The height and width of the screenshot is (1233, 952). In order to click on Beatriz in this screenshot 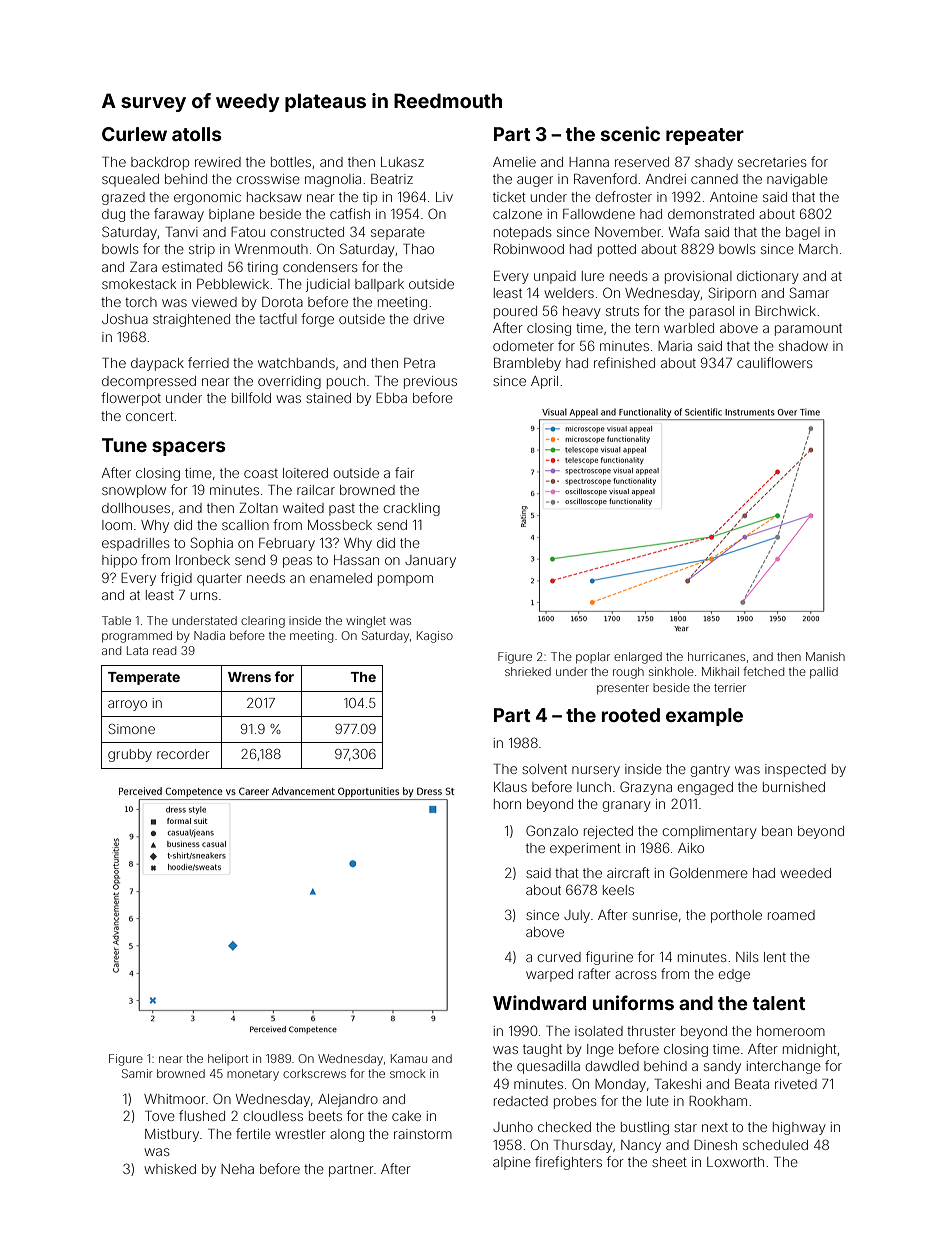, I will do `click(392, 179)`.
